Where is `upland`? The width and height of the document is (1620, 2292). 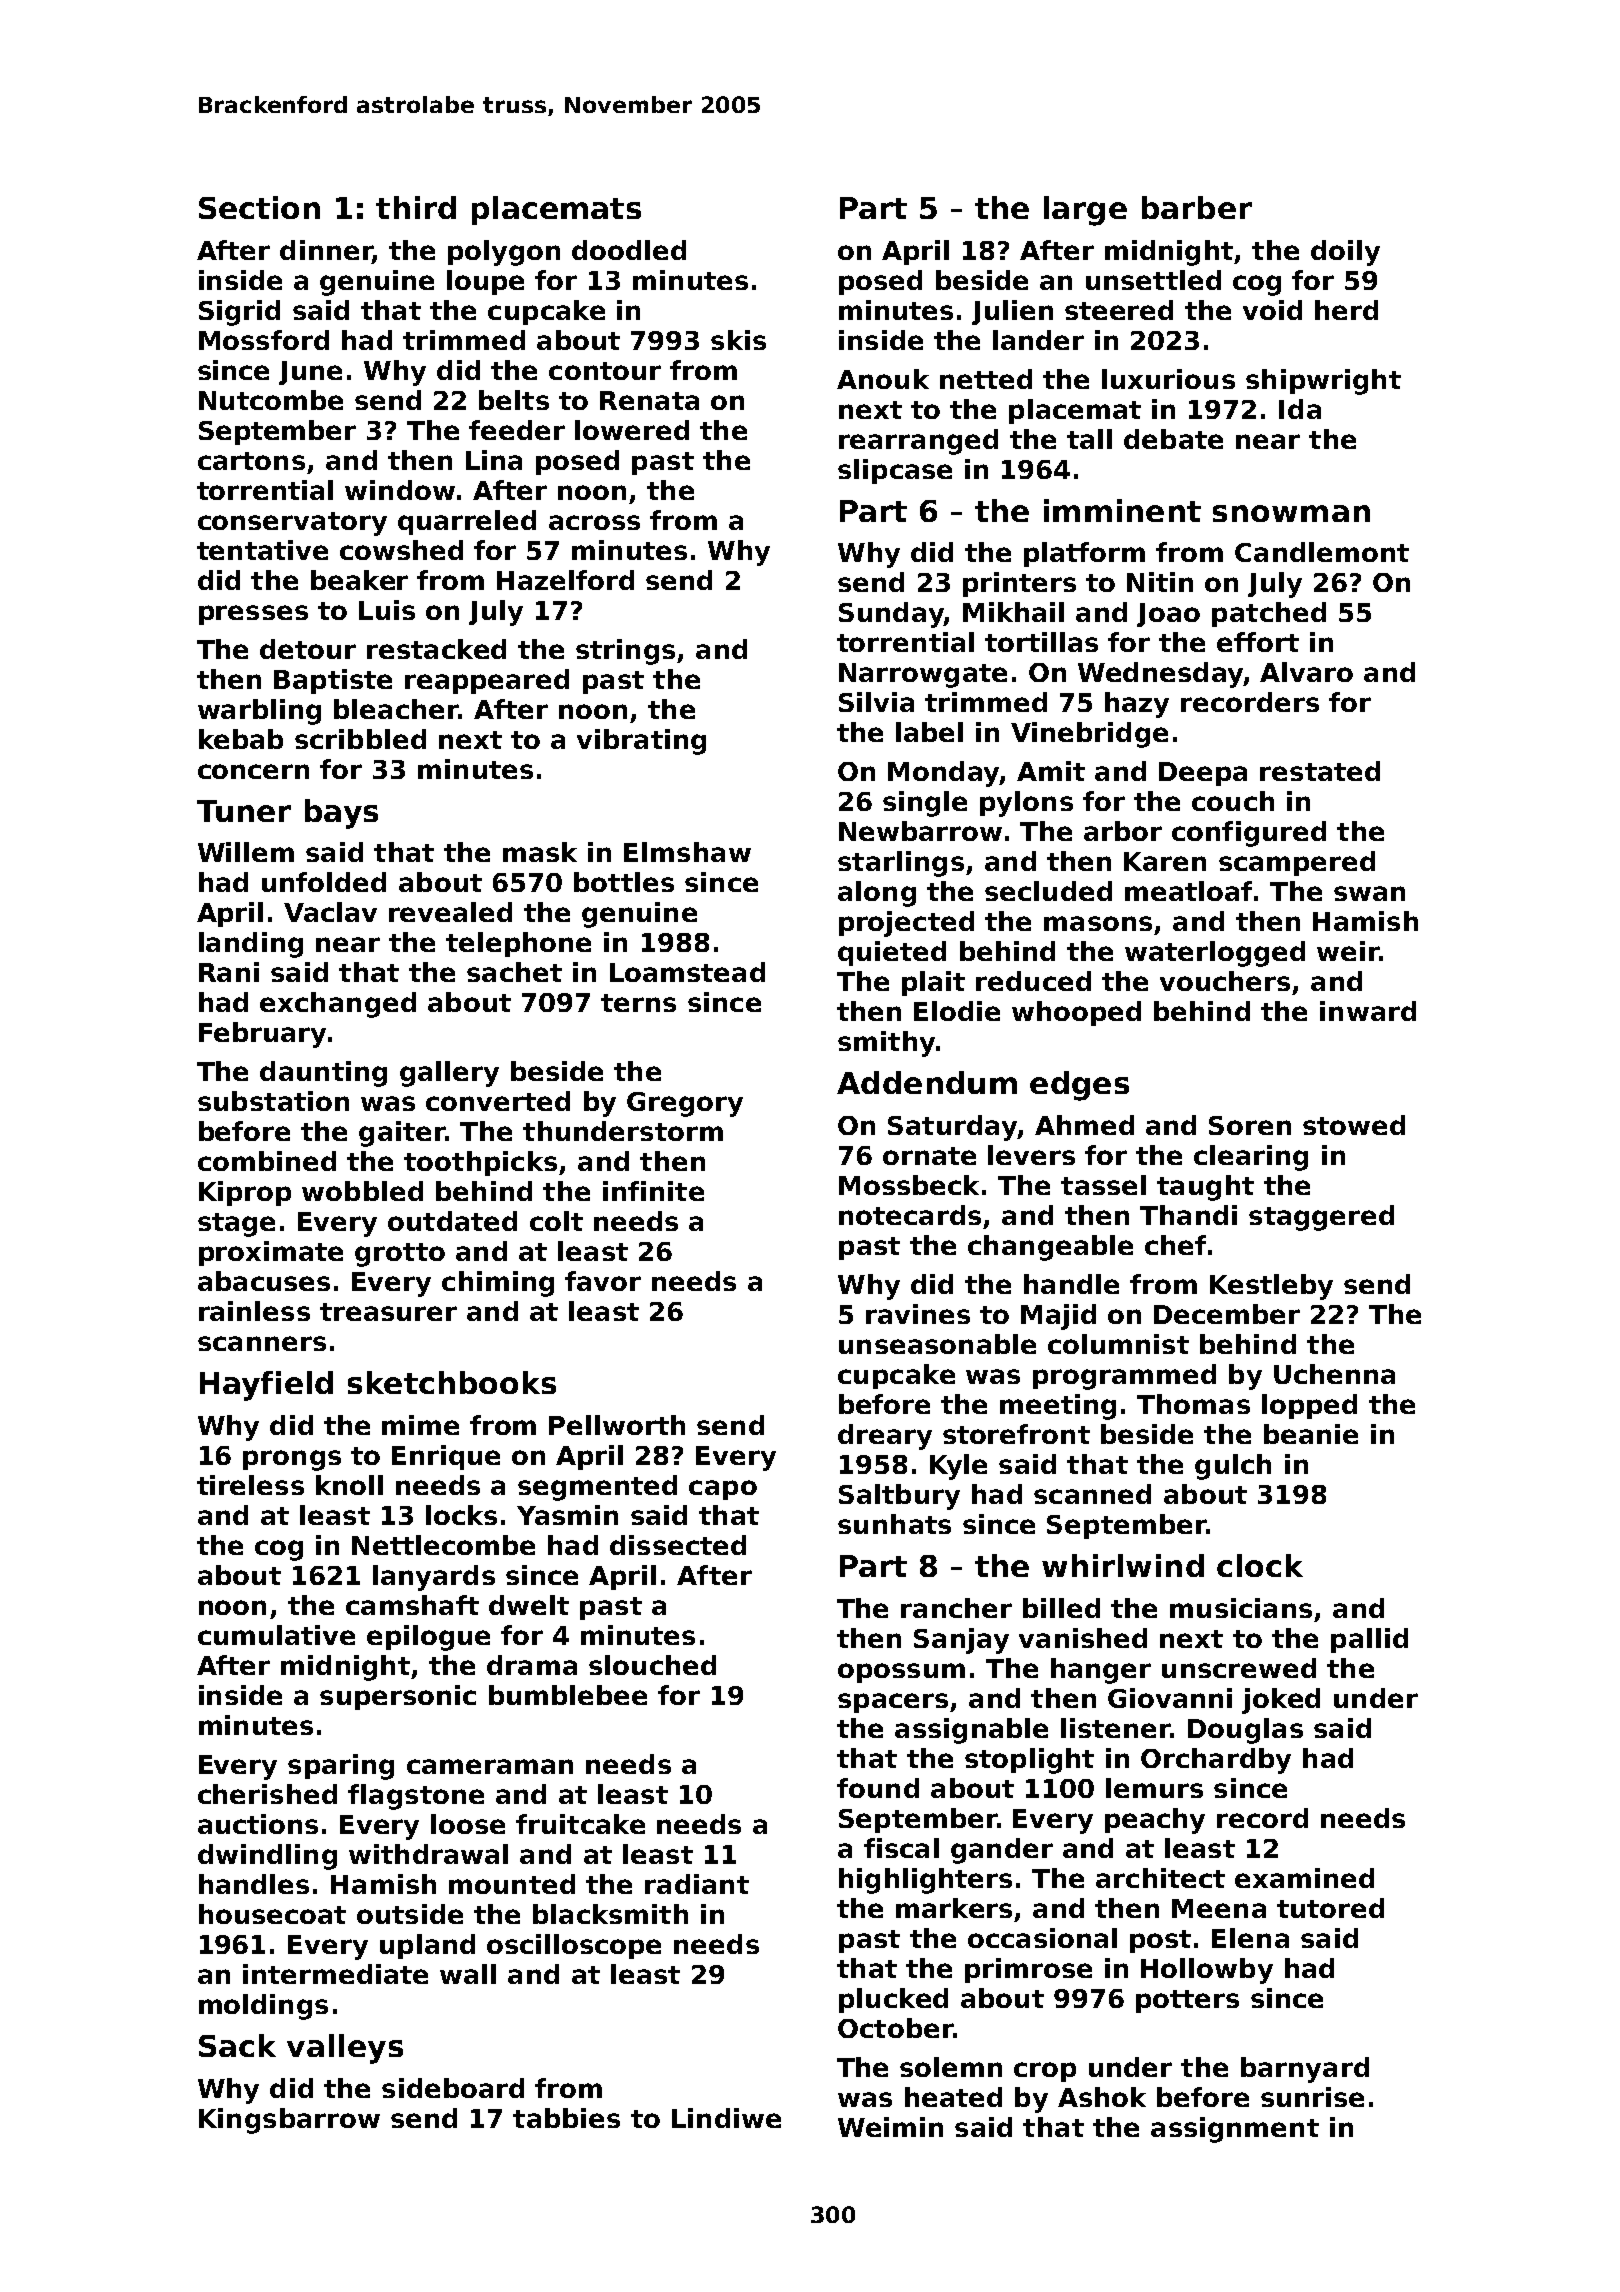
upland is located at coordinates (427, 1946).
